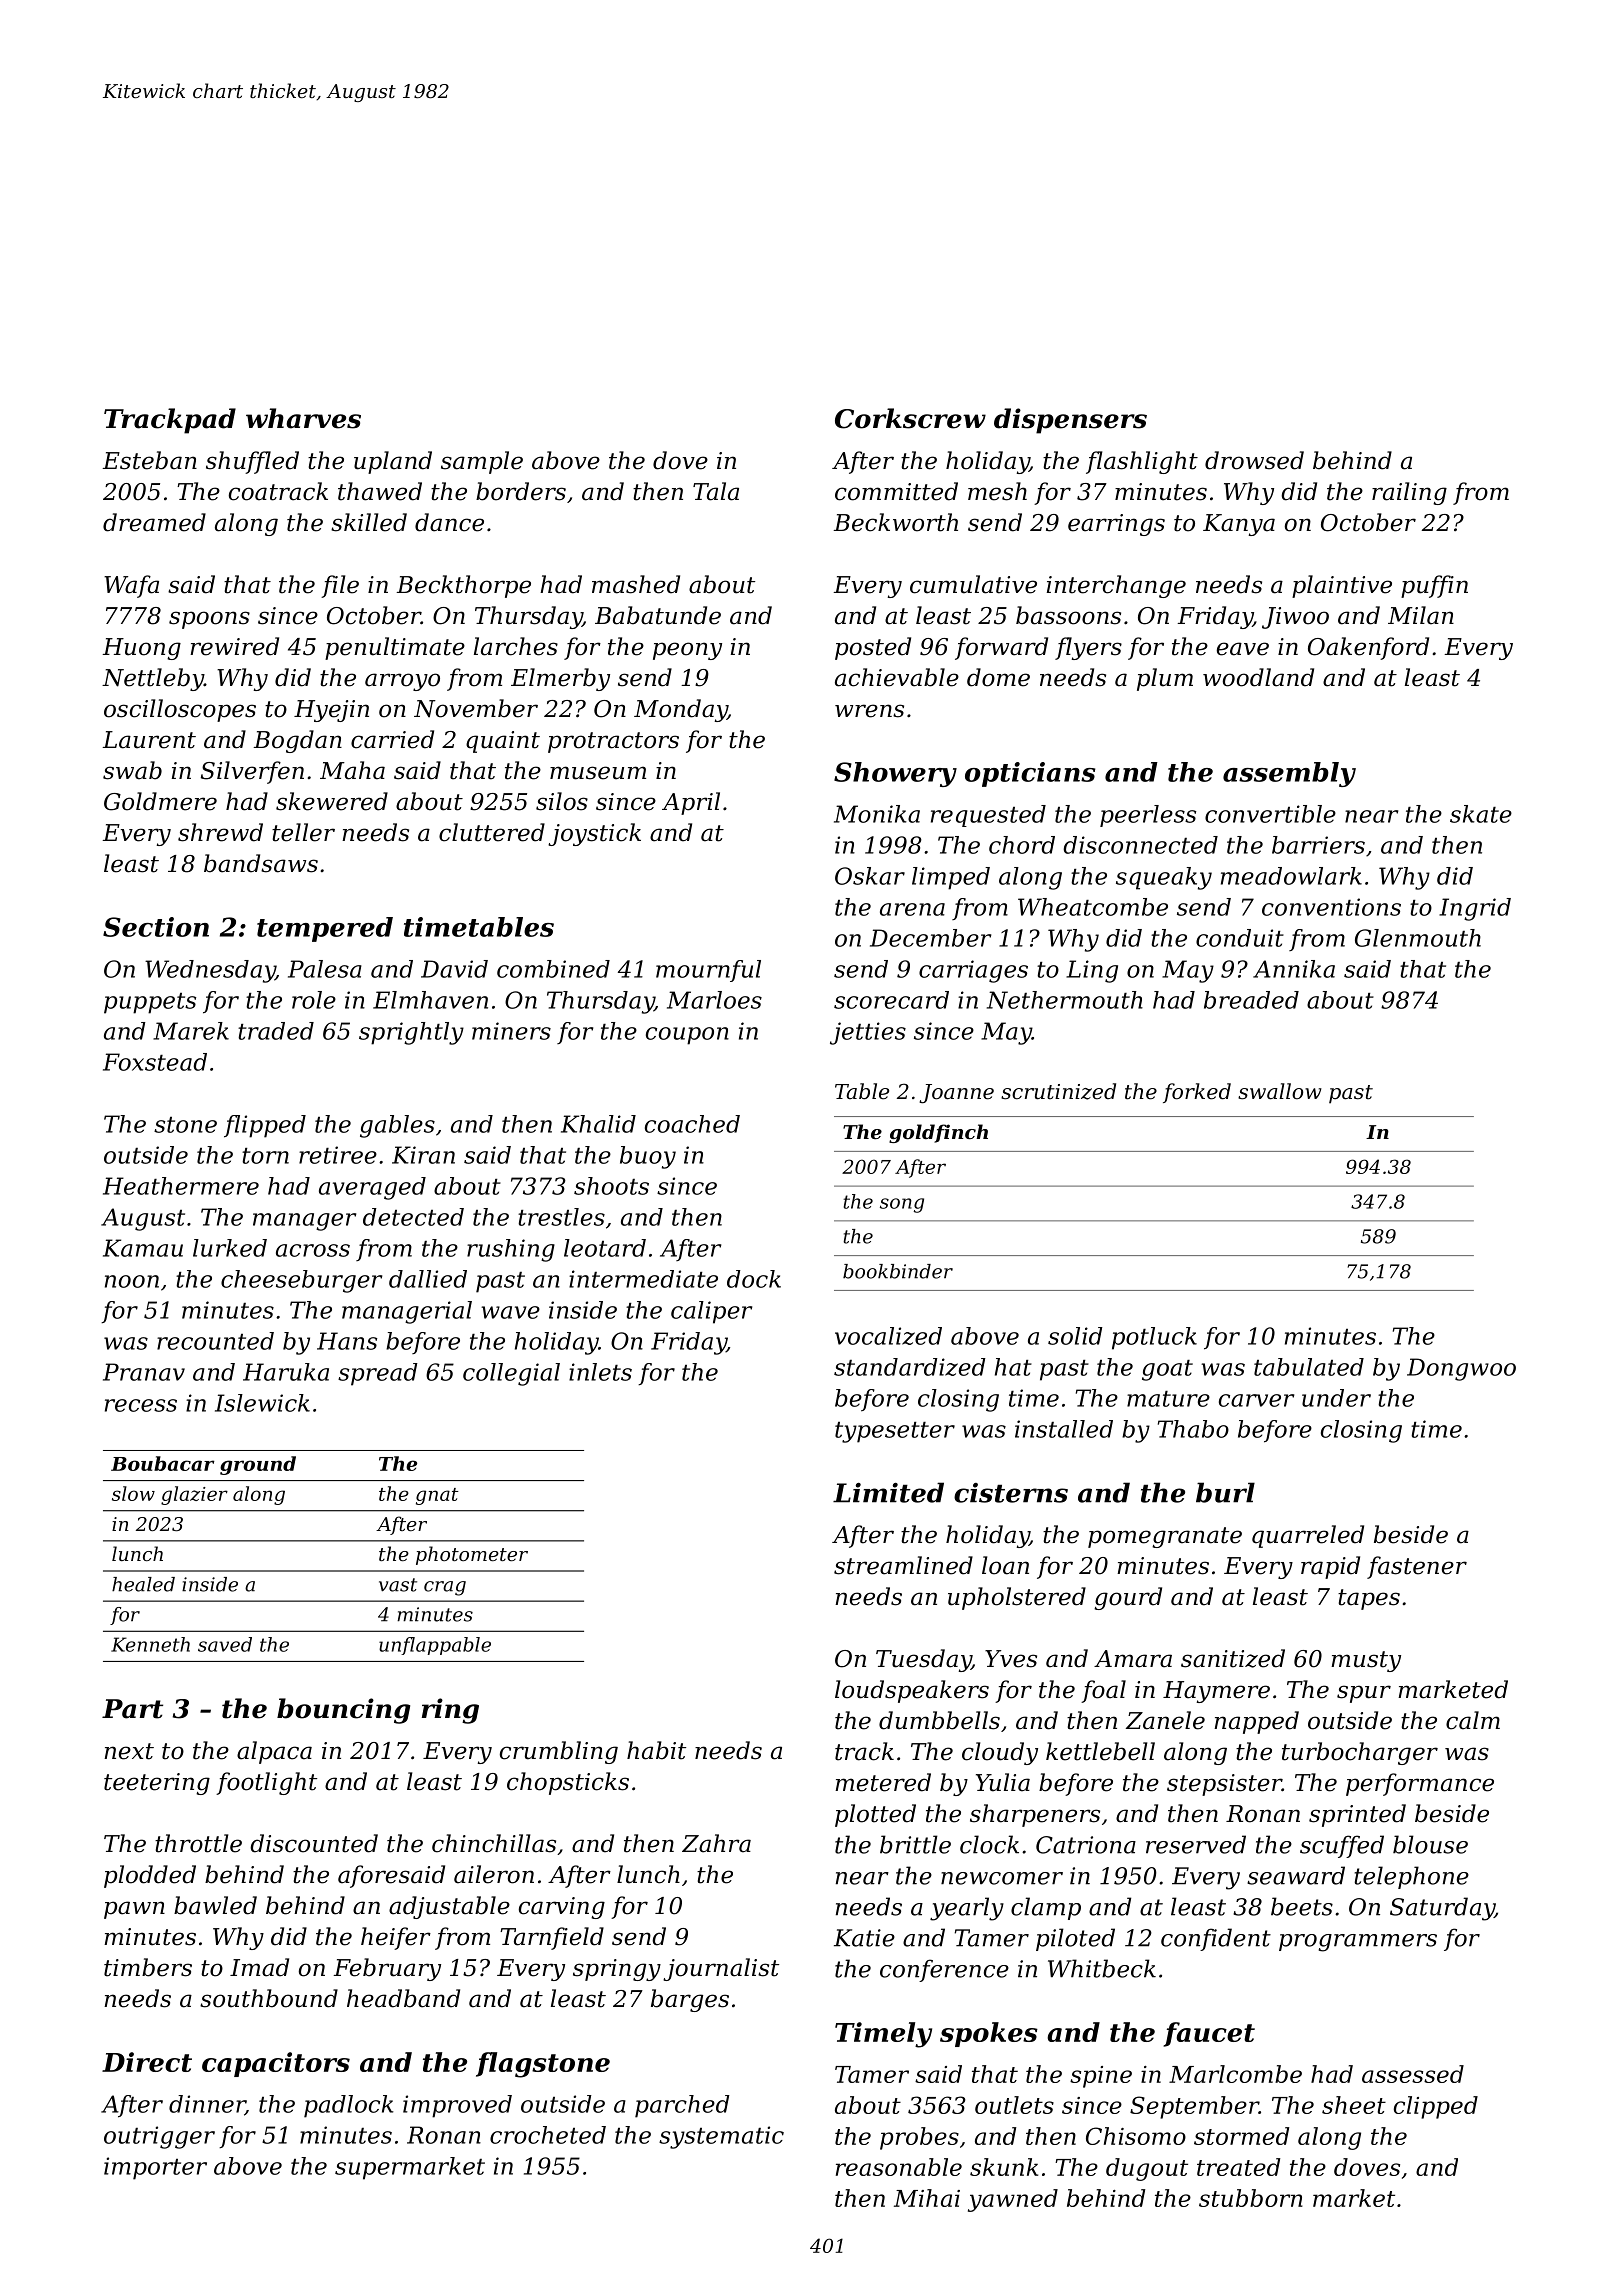 Image resolution: width=1620 pixels, height=2292 pixels. I want to click on Khalid, so click(598, 1124).
